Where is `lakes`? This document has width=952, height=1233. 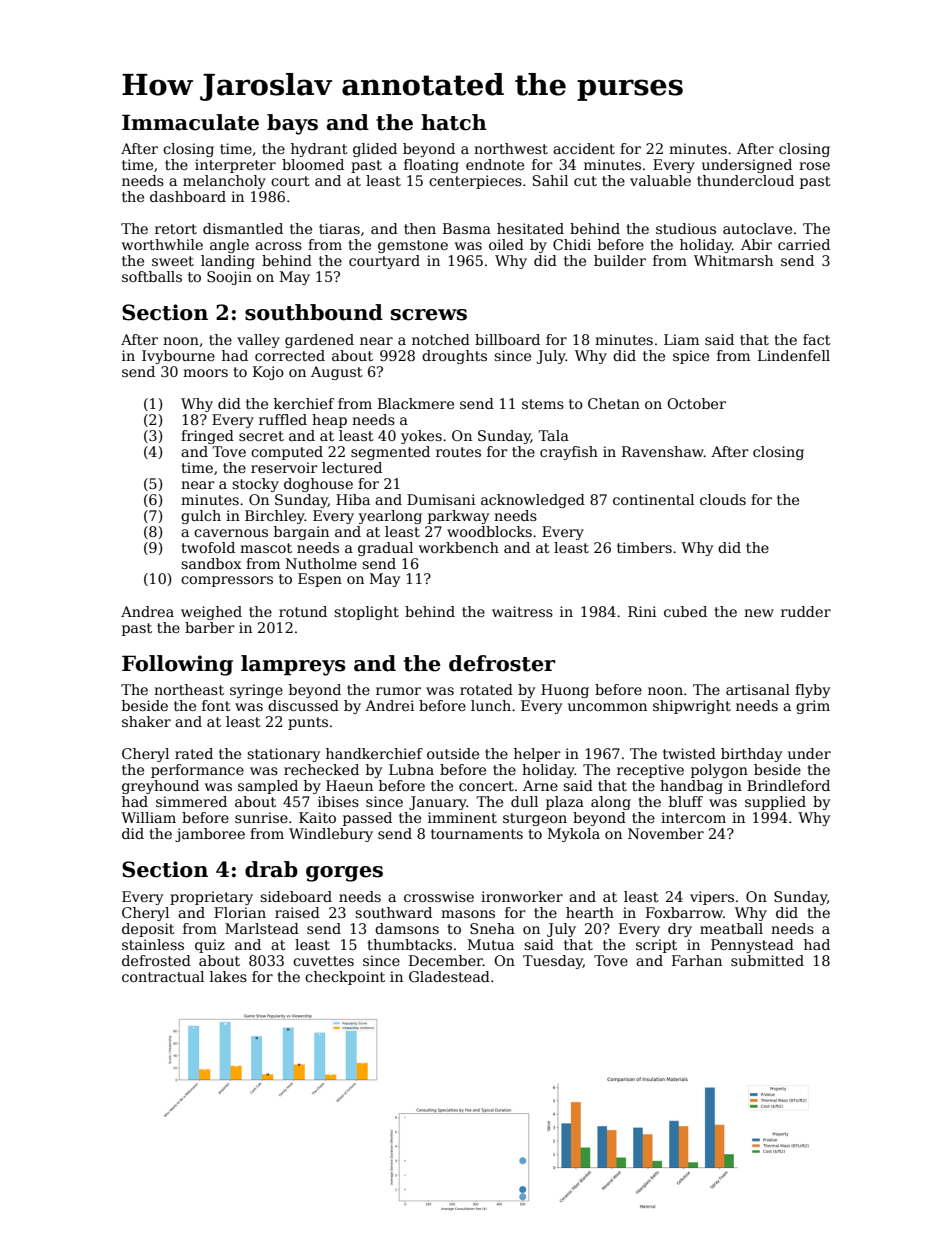
lakes is located at coordinates (228, 976).
